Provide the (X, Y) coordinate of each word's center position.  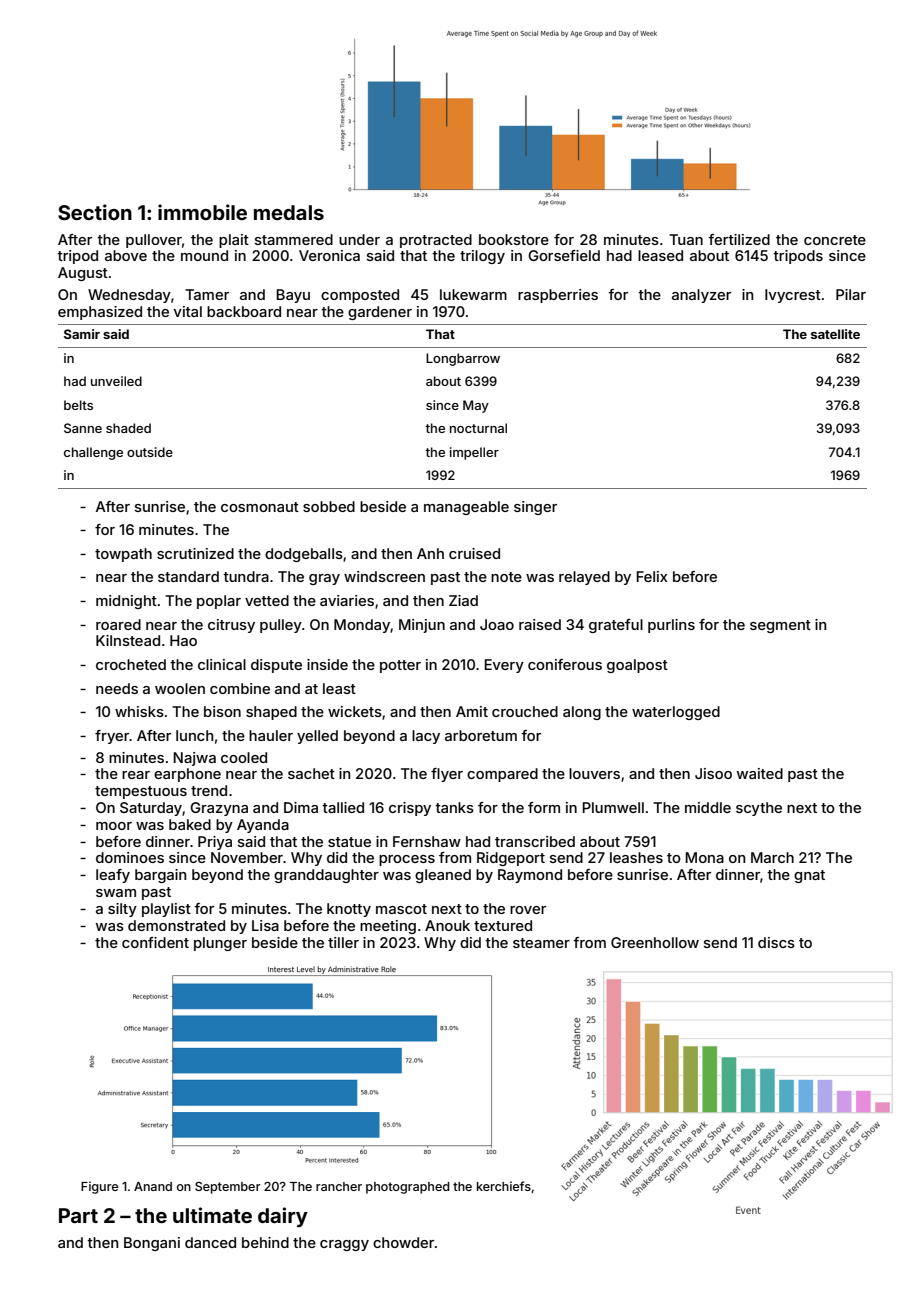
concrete (835, 240)
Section (95, 212)
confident (155, 942)
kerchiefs (504, 1186)
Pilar (851, 294)
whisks (139, 711)
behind (265, 1242)
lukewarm (473, 294)
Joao (497, 624)
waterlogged (676, 713)
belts (78, 405)
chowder (403, 1242)
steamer (541, 943)
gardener (380, 313)
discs (776, 942)
